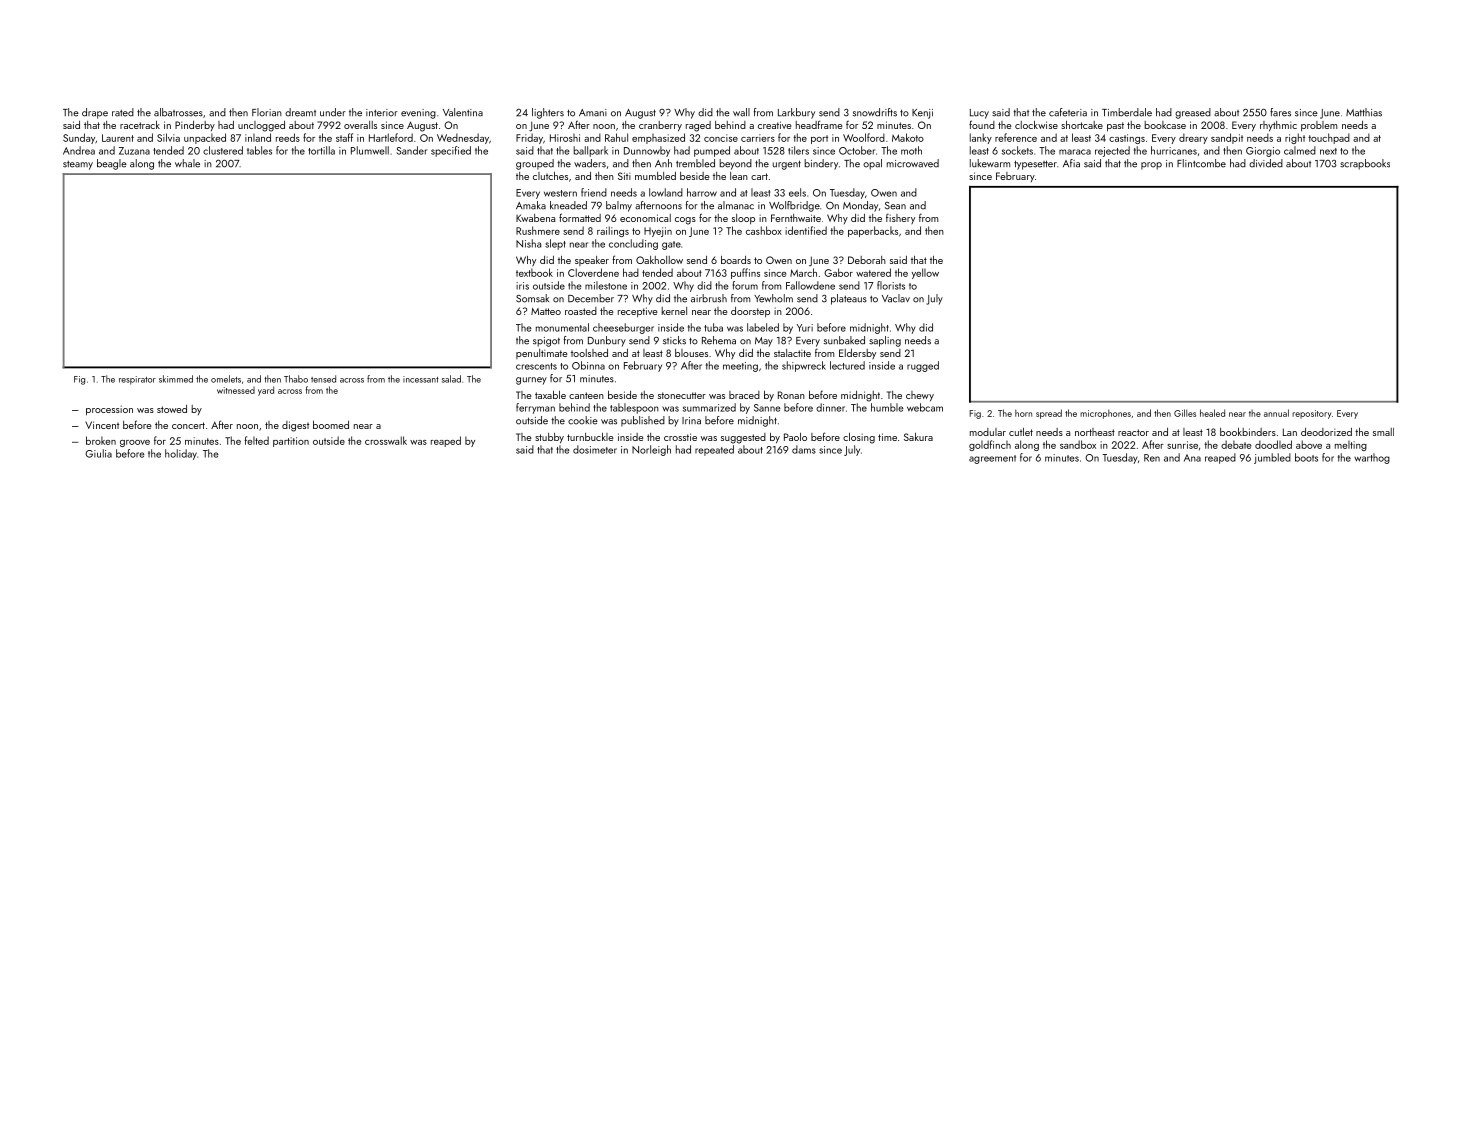  Describe the element at coordinates (900, 218) in the screenshot. I see `fishery` at that location.
